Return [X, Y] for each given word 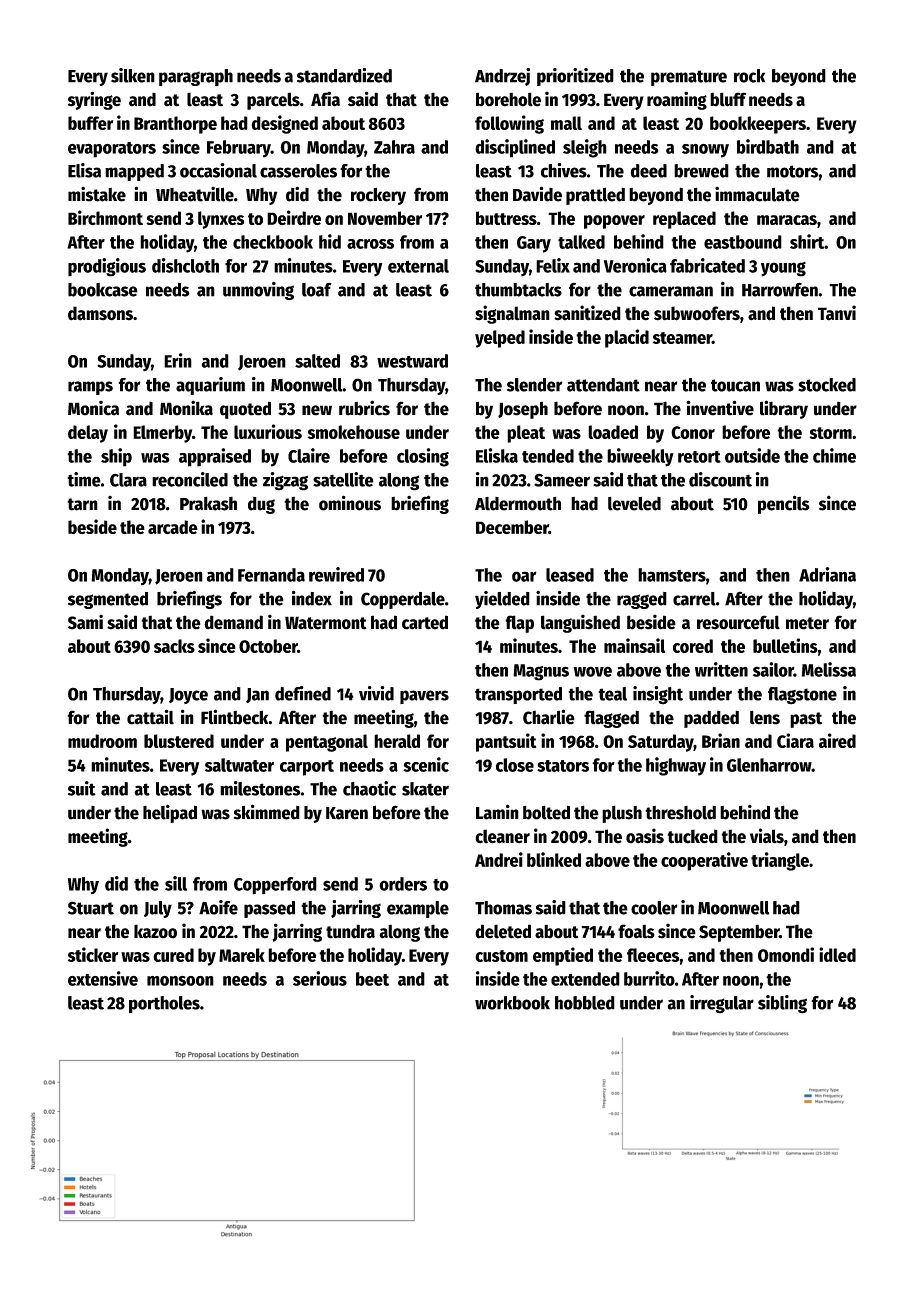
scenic [426, 764]
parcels [273, 101]
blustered [179, 741]
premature [689, 78]
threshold [680, 813]
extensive [103, 978]
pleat [526, 434]
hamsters [672, 575]
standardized [344, 75]
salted [317, 361]
